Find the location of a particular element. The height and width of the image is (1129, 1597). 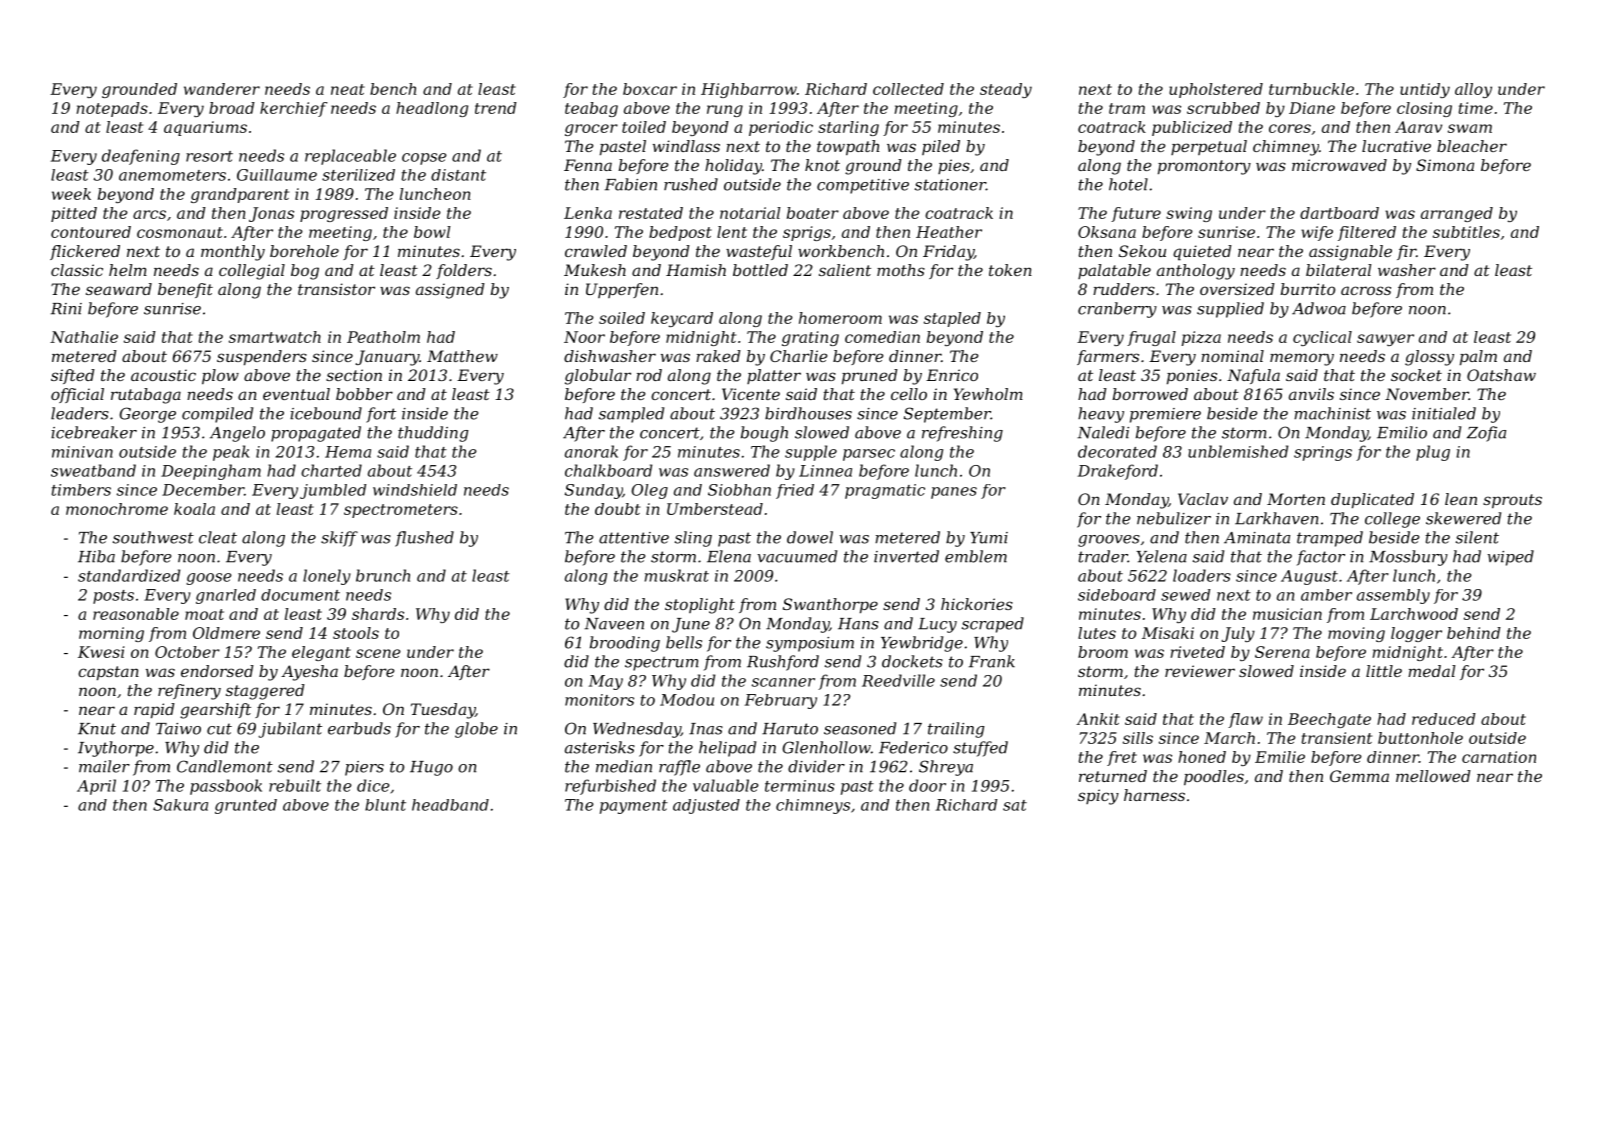

Heather is located at coordinates (949, 232).
